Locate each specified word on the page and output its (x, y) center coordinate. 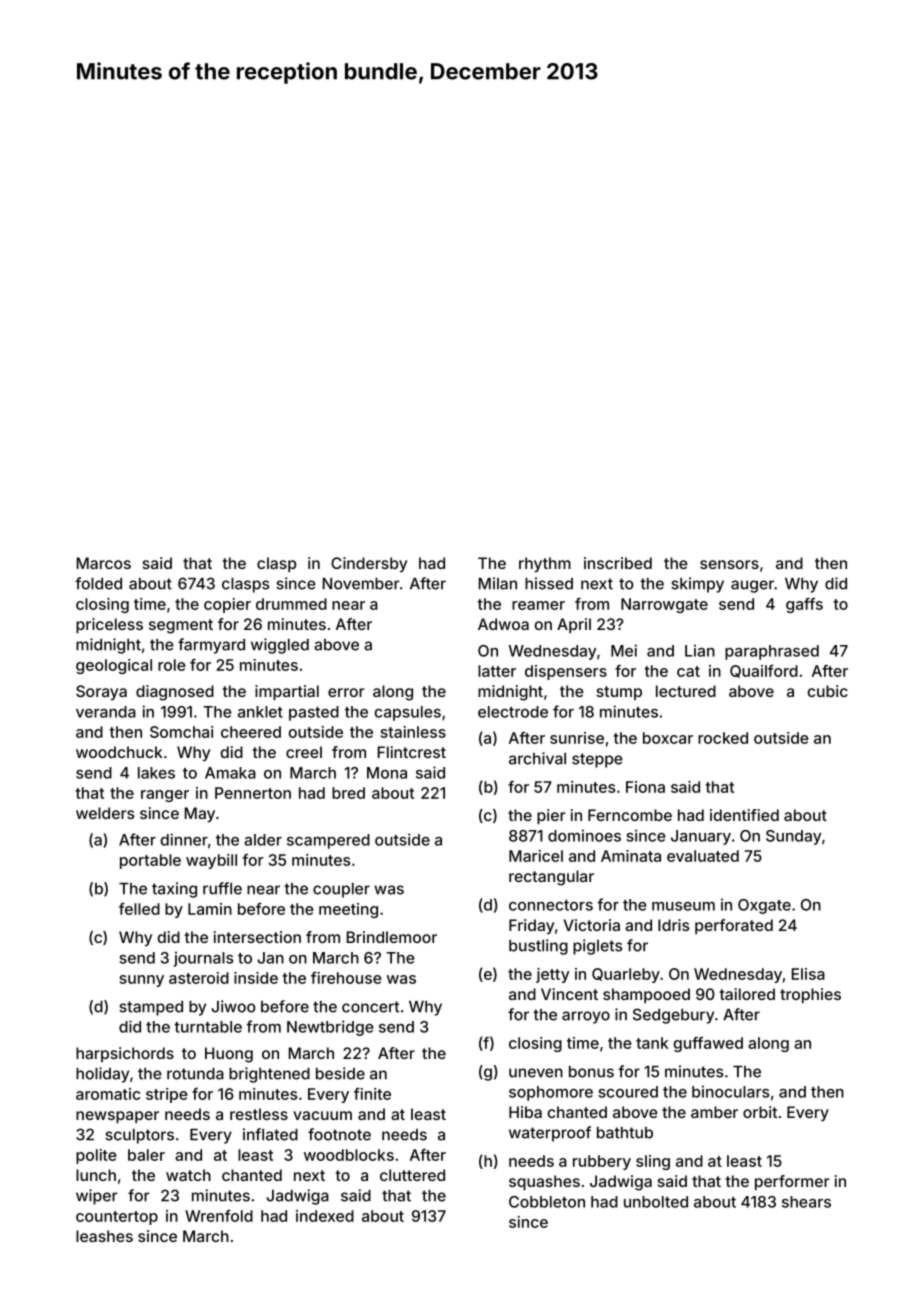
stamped (151, 1008)
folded (98, 583)
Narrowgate (664, 605)
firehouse (346, 978)
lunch (96, 1175)
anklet (260, 712)
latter (497, 671)
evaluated (703, 856)
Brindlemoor (392, 937)
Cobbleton (547, 1202)
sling (653, 1162)
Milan (498, 583)
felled (139, 909)
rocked (723, 738)
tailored (747, 994)
